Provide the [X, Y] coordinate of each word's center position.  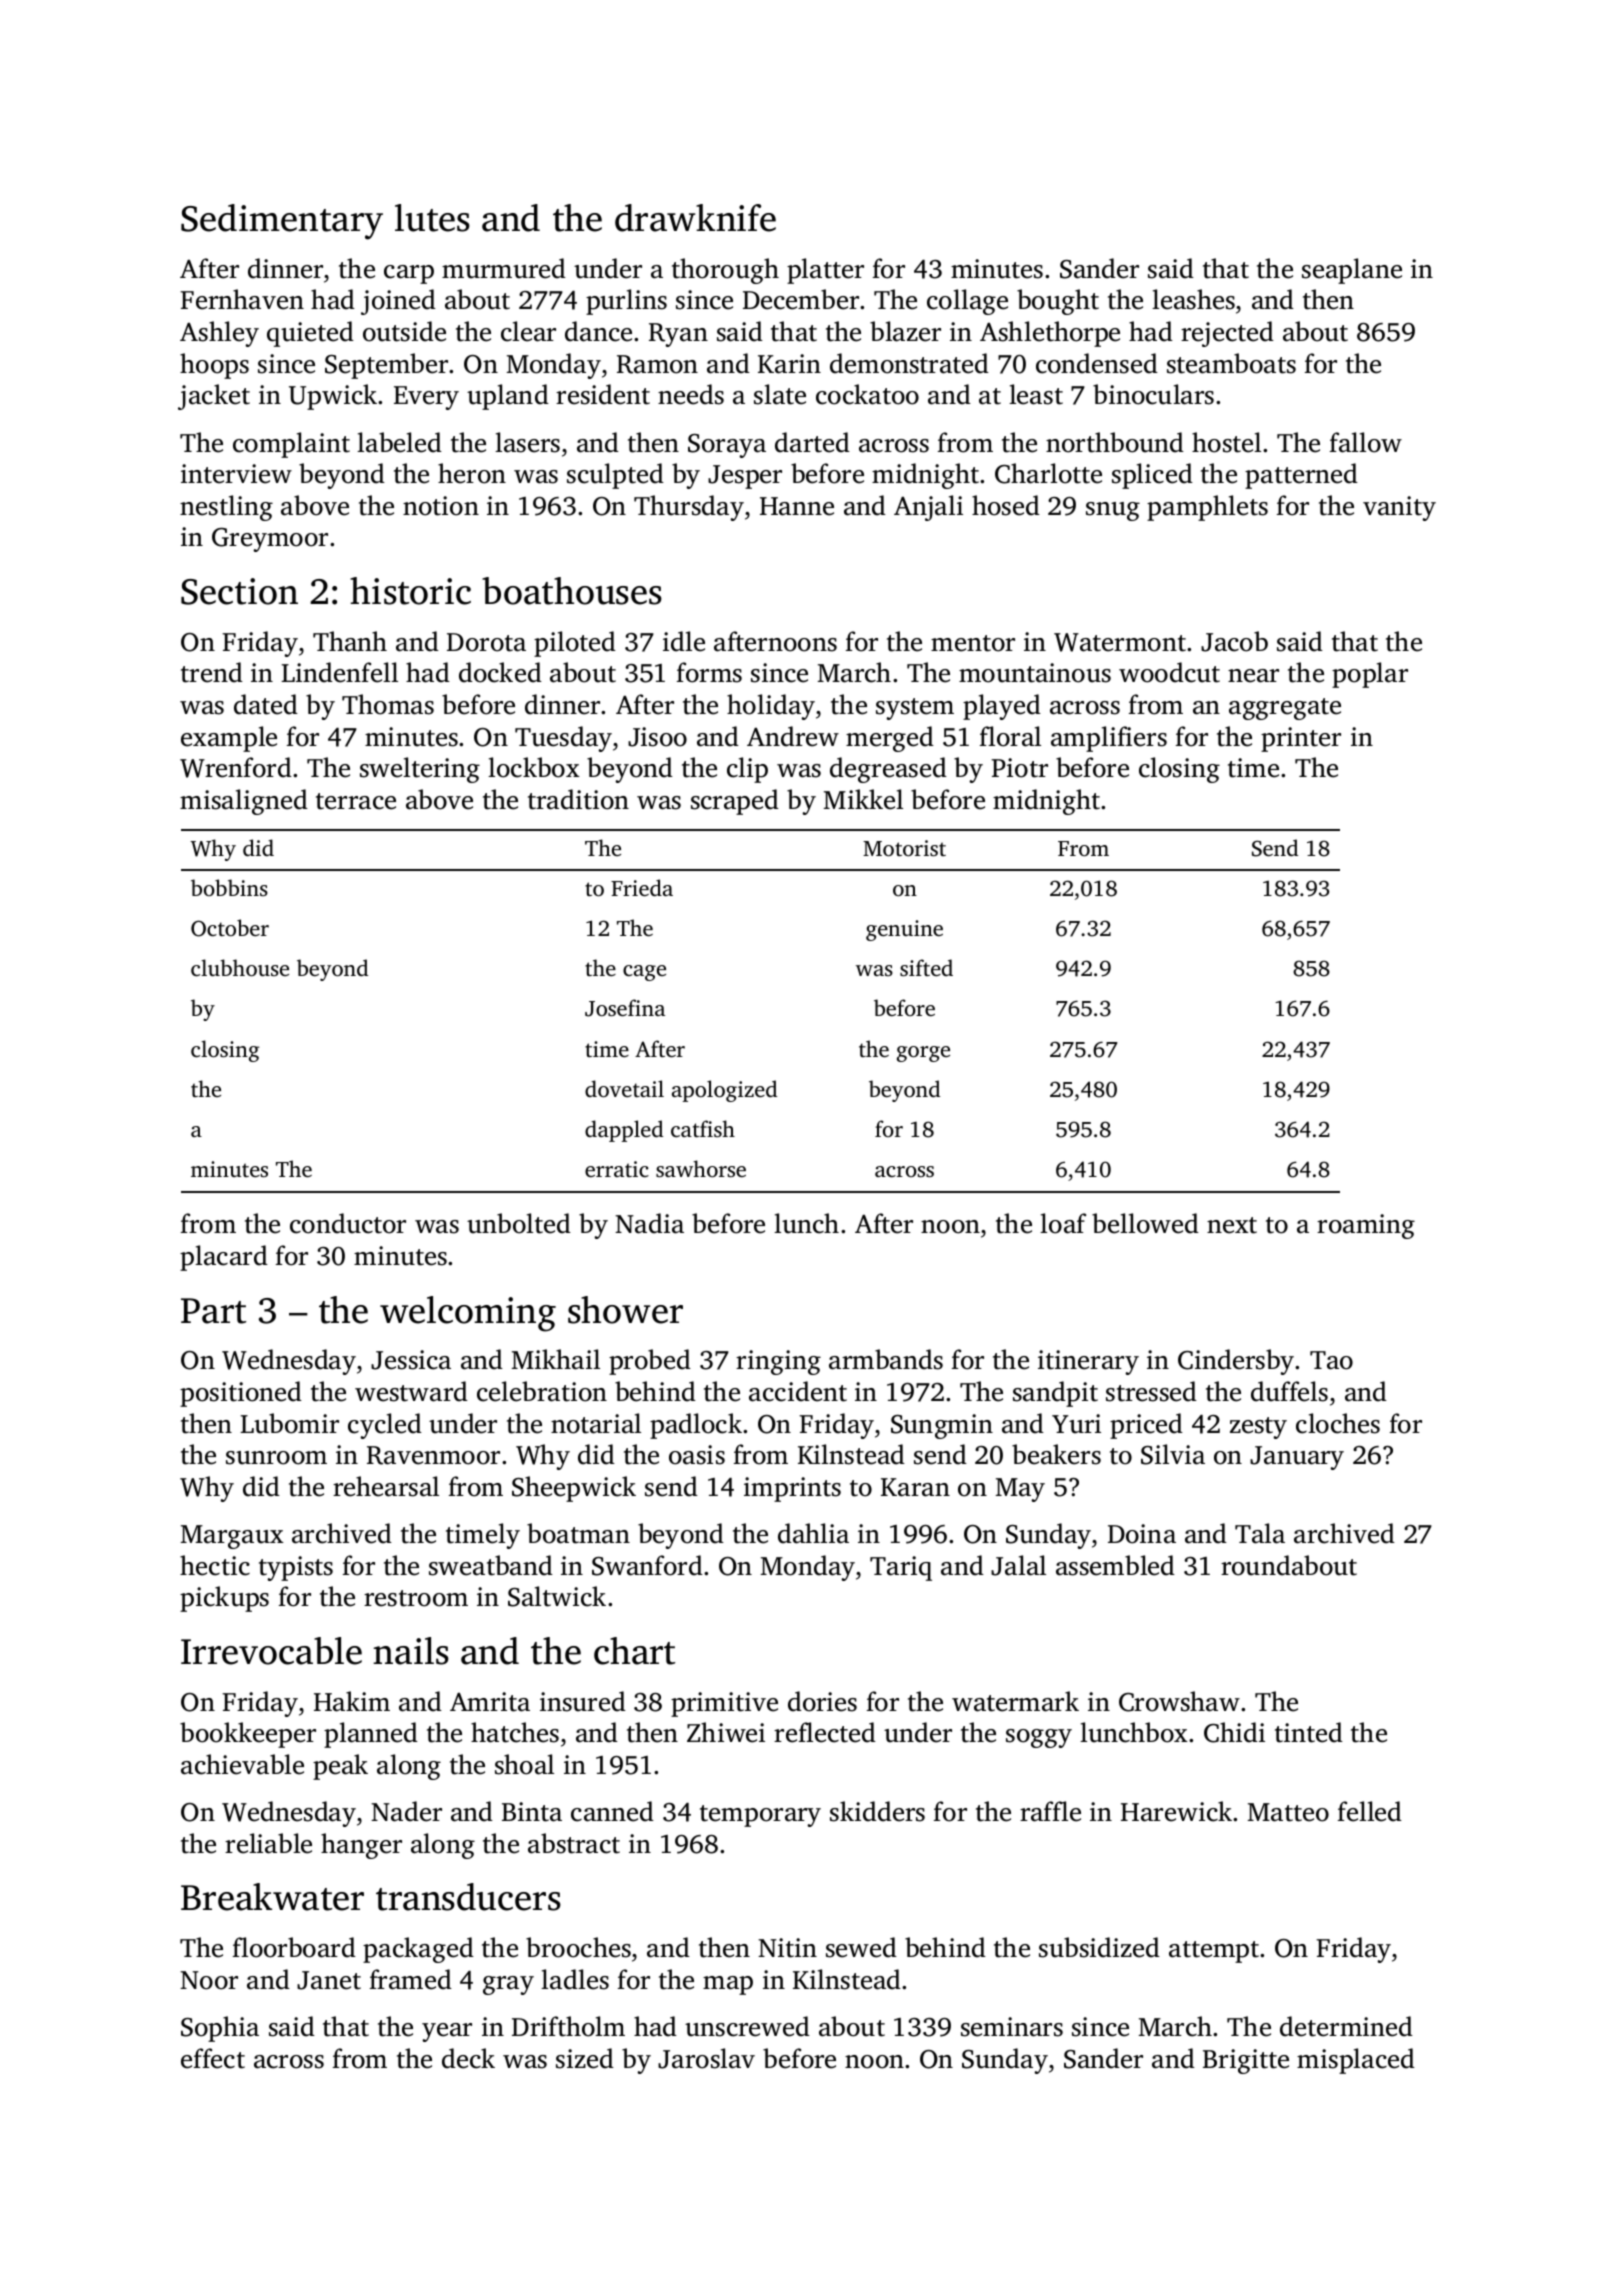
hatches [515, 1732]
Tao [1331, 1360]
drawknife [695, 218]
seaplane [1352, 271]
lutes [432, 218]
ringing [778, 1362]
